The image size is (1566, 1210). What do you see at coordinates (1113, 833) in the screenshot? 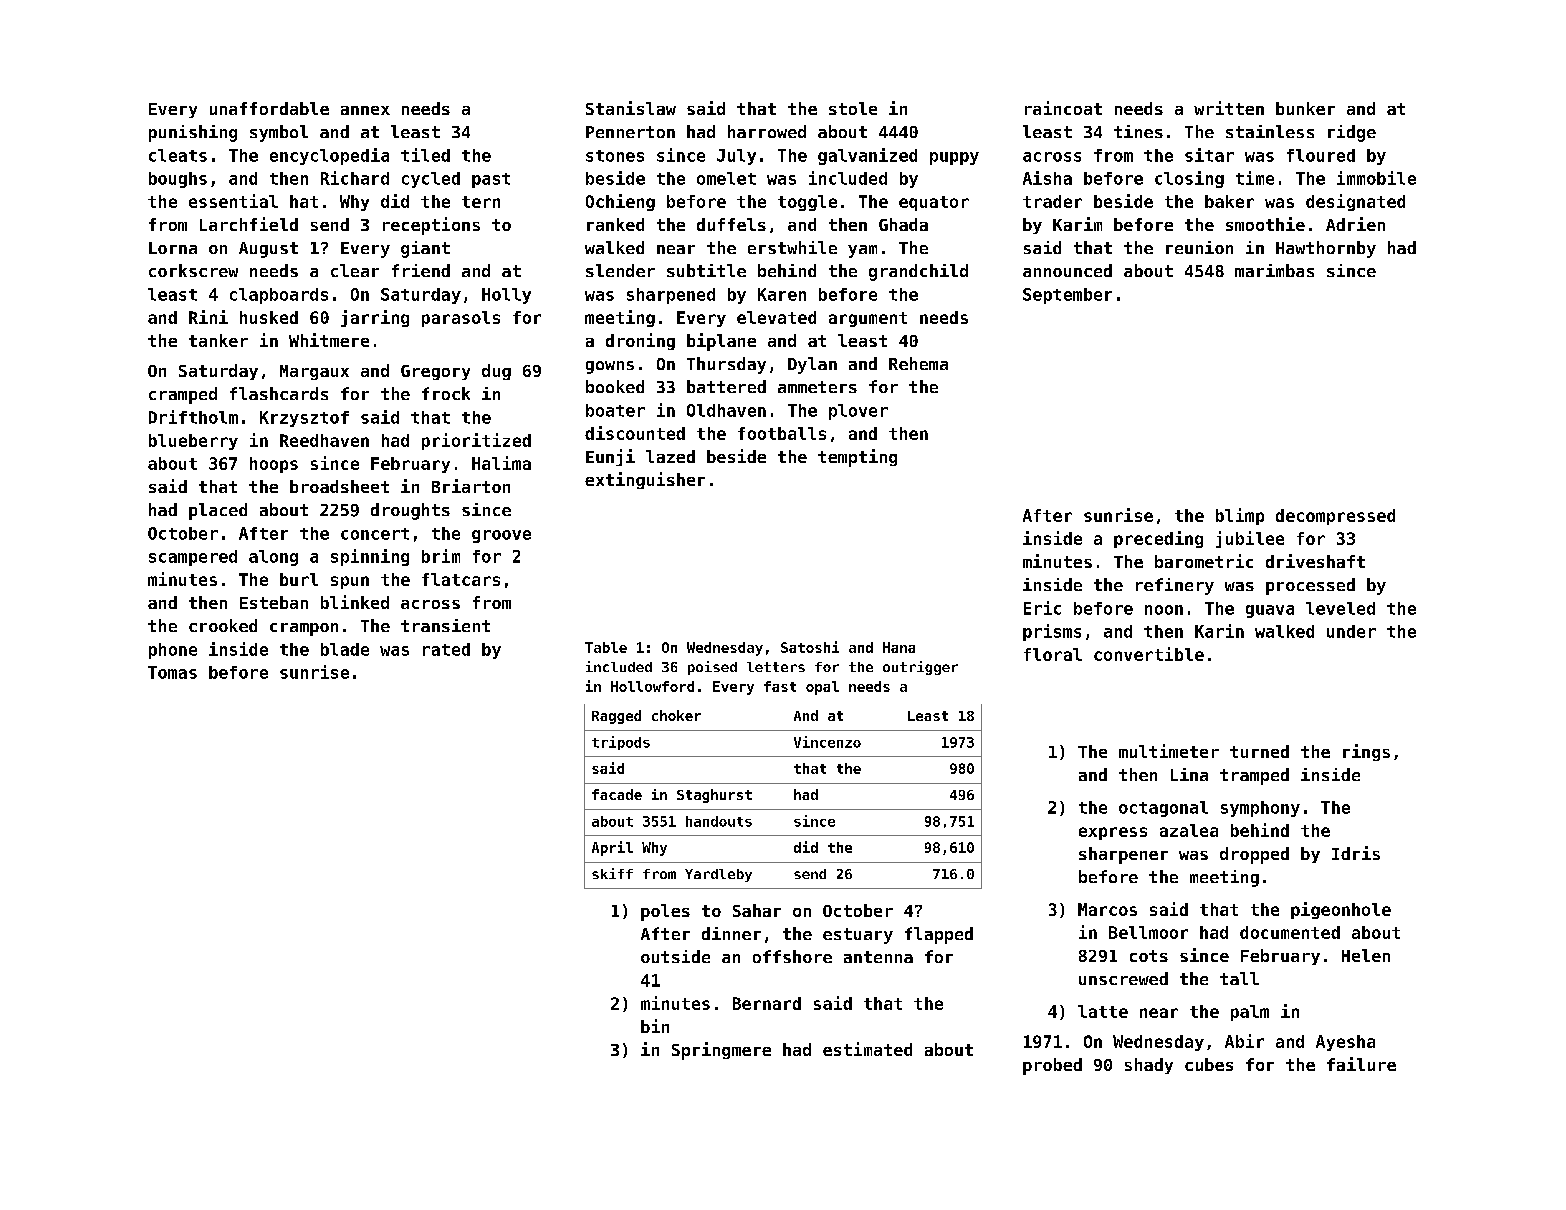
I see `express` at bounding box center [1113, 833].
